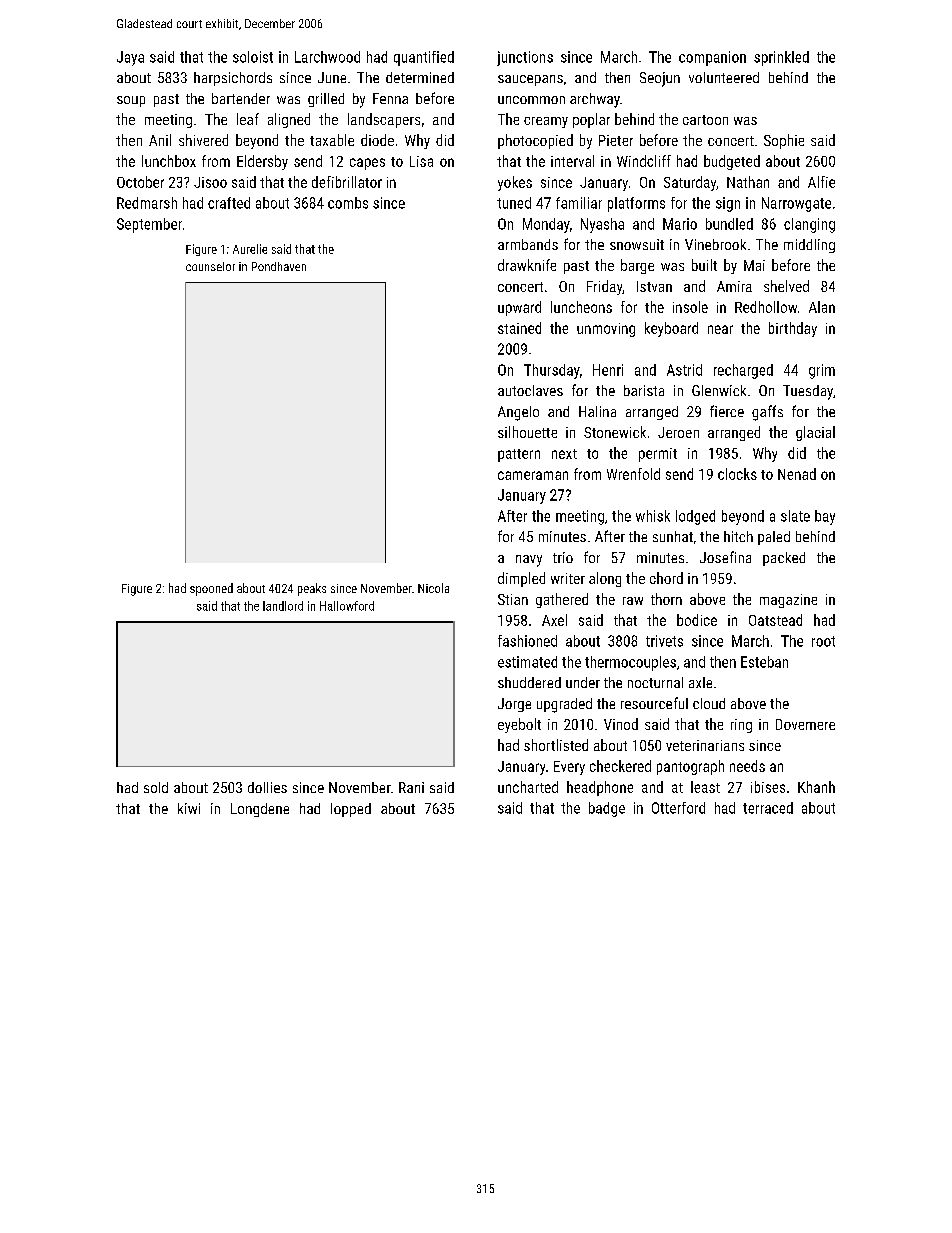 This image has width=952, height=1233. What do you see at coordinates (531, 100) in the image?
I see `uncommon` at bounding box center [531, 100].
